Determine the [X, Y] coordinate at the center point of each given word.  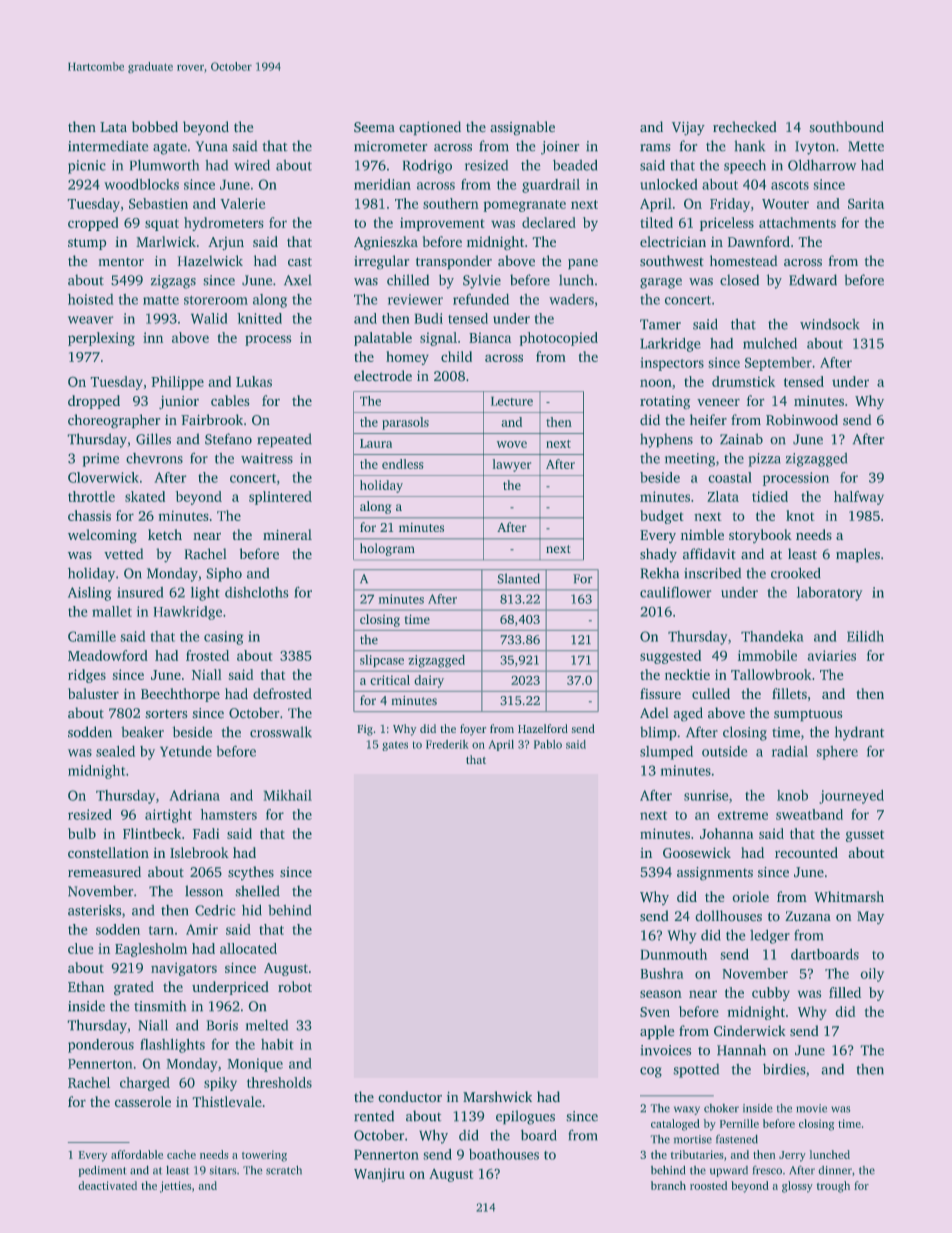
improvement [442, 224]
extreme [743, 815]
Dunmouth [673, 954]
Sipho [224, 575]
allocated [248, 948]
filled [845, 992]
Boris [222, 1025]
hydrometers [224, 224]
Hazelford [543, 728]
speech [745, 166]
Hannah [741, 1050]
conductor [410, 1097]
